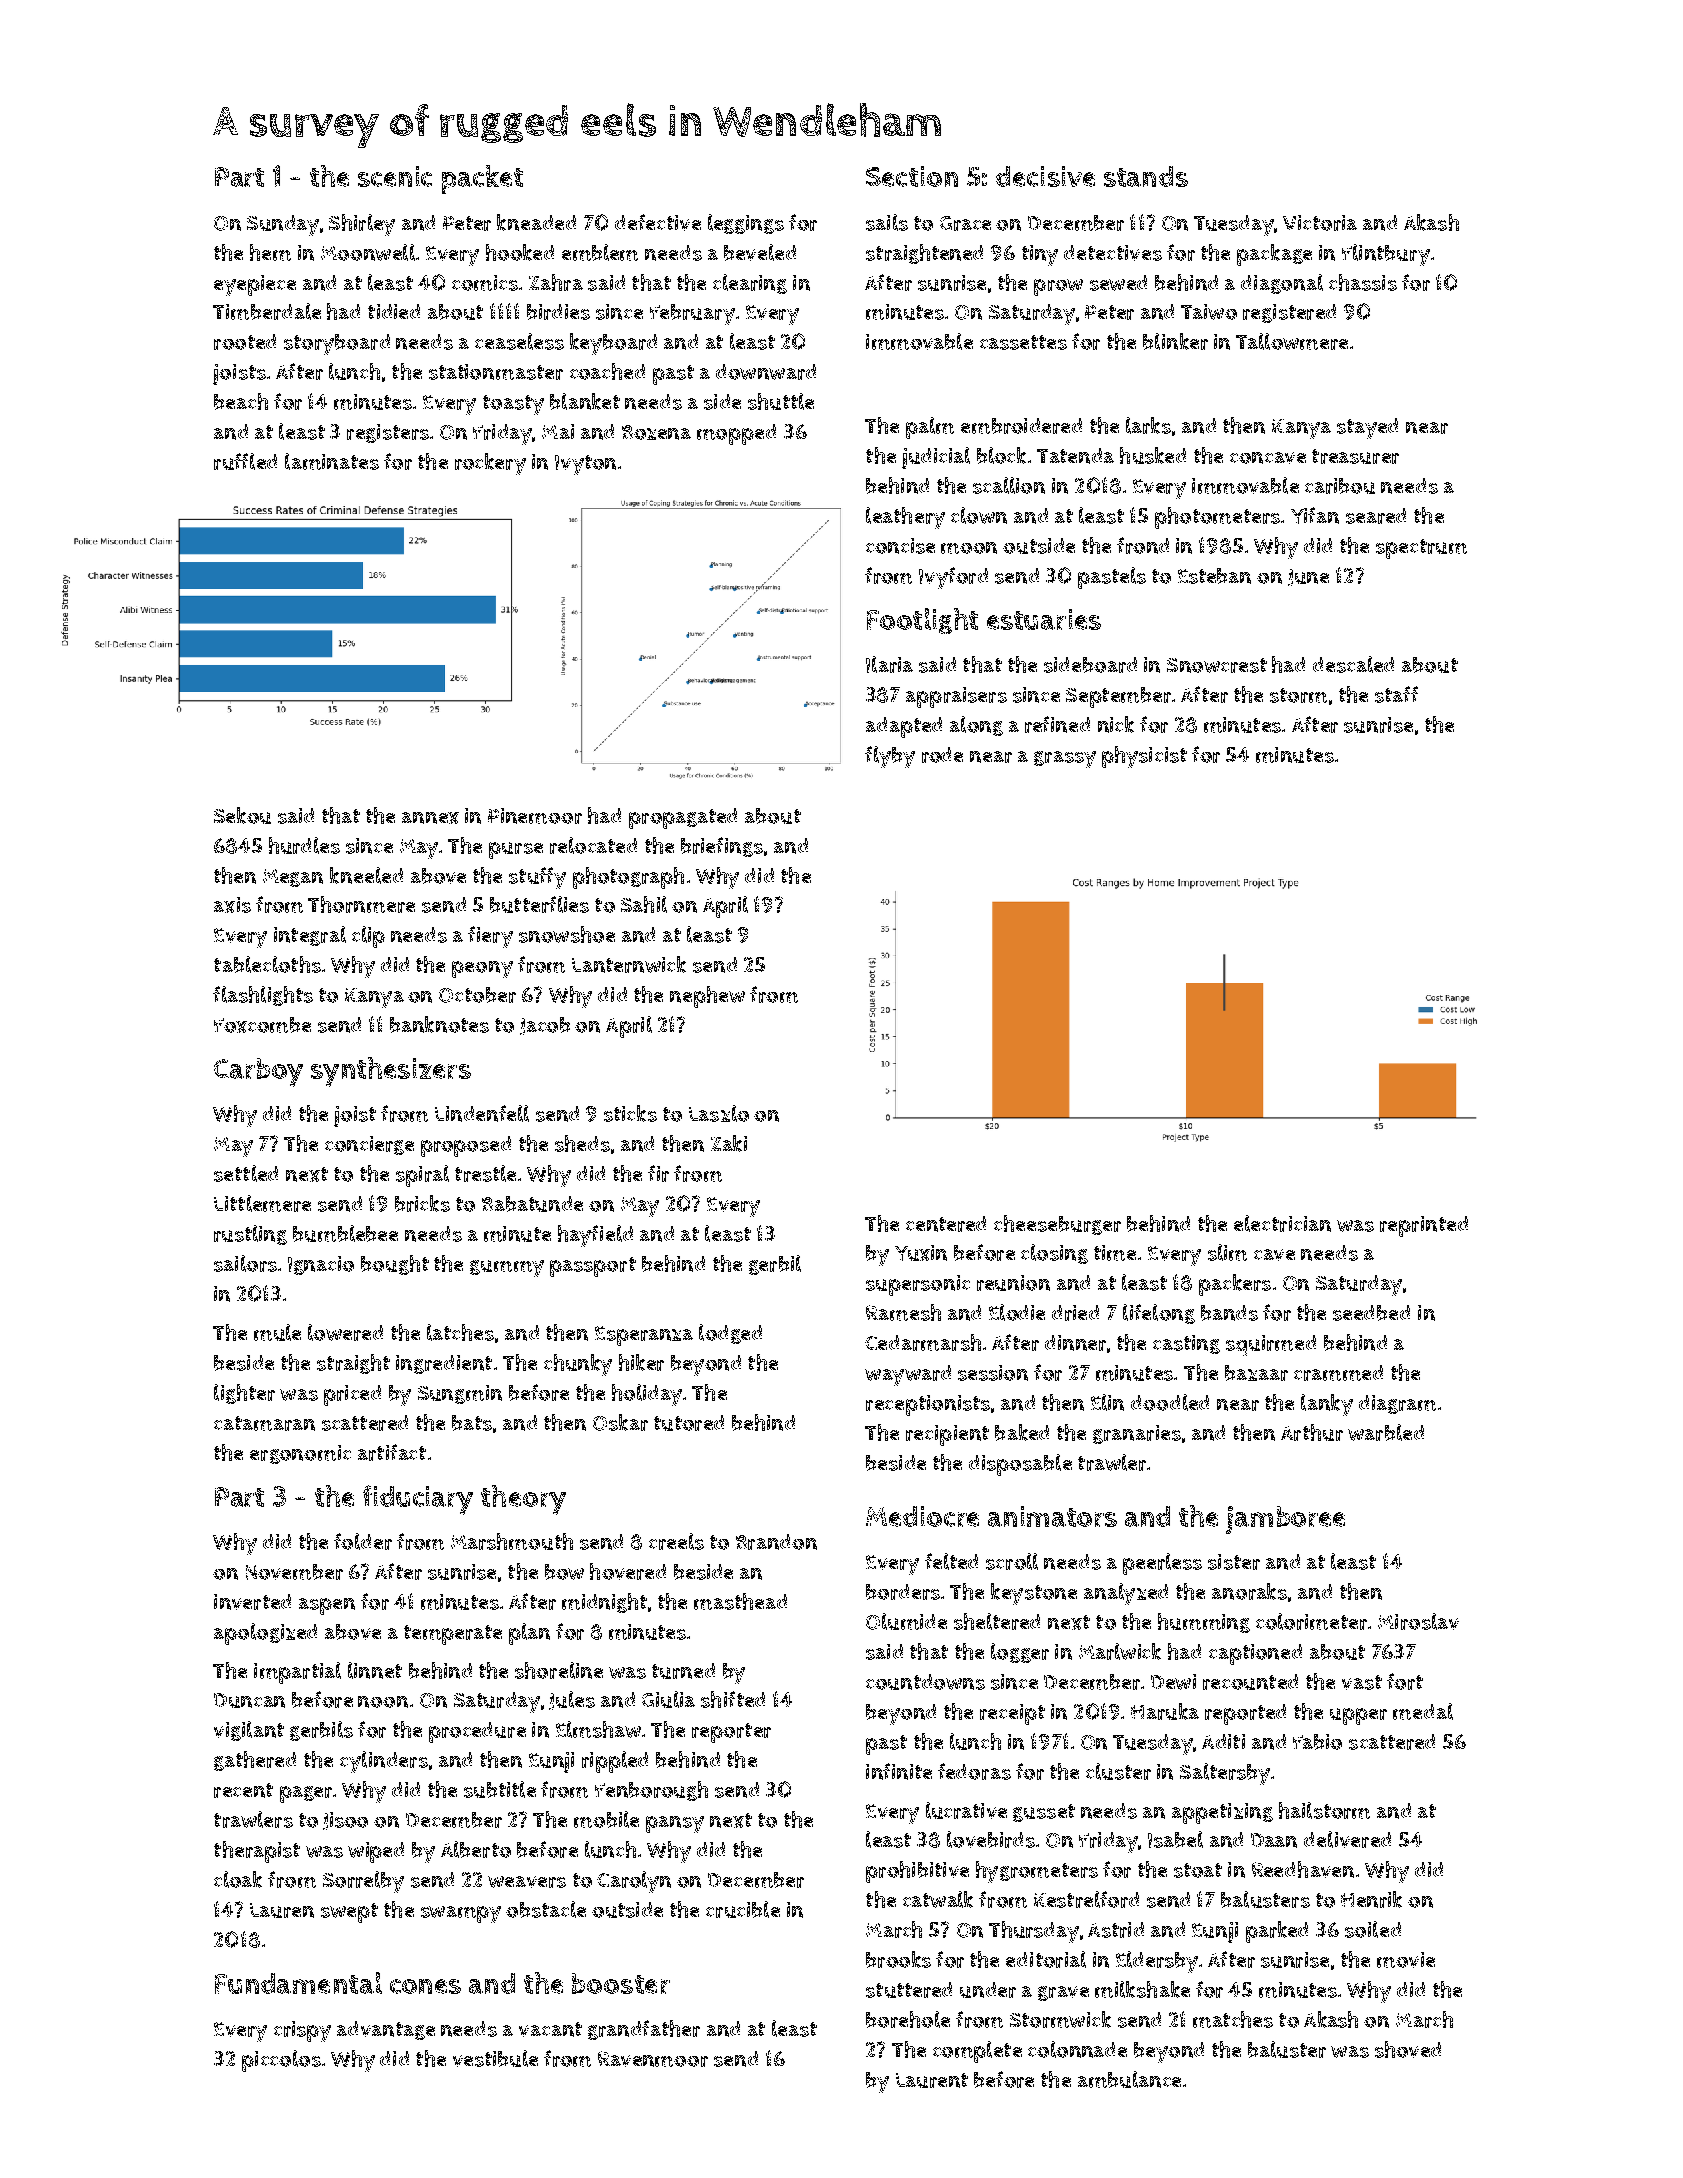  Describe the element at coordinates (485, 283) in the screenshot. I see `comics` at that location.
